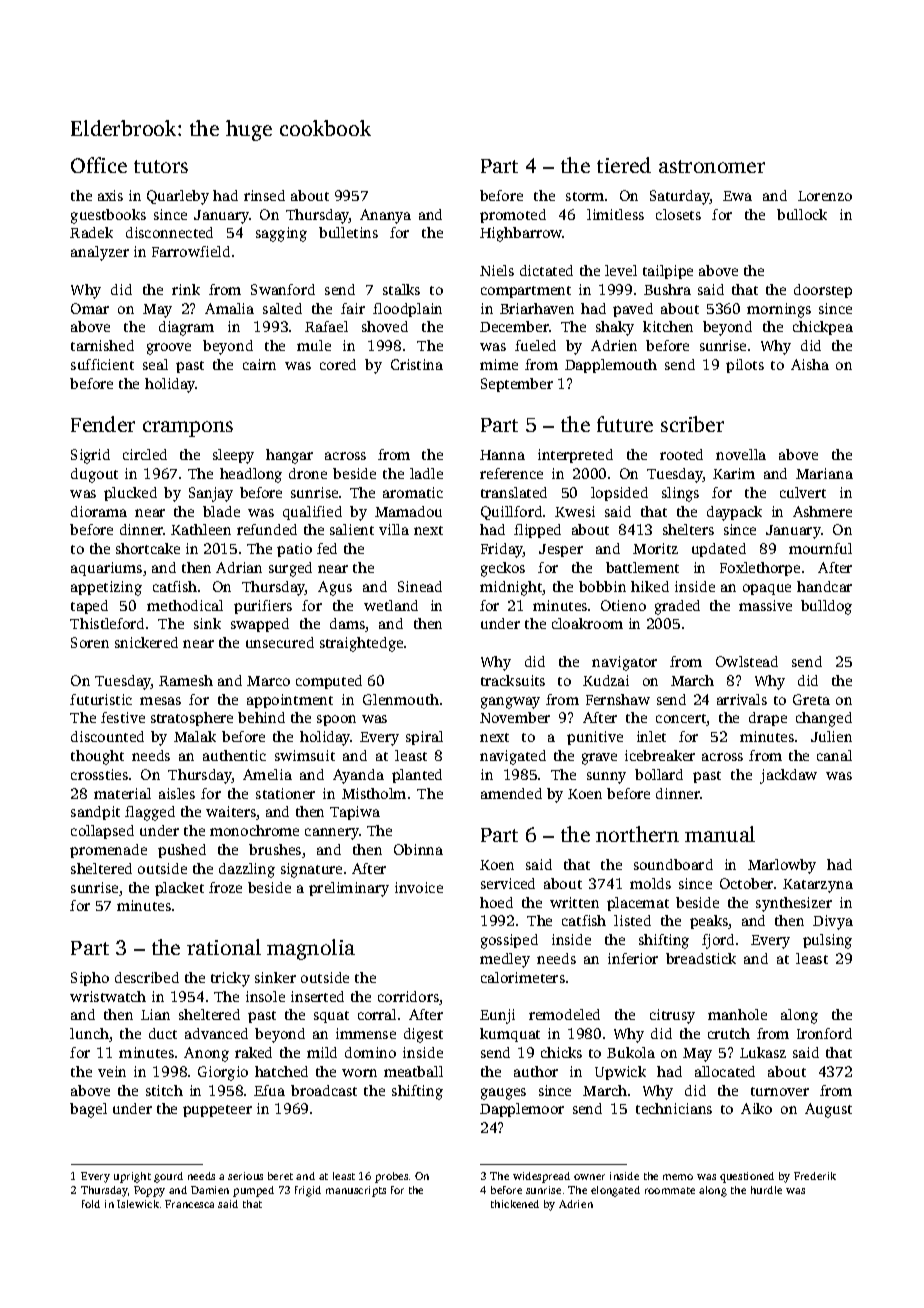 Image resolution: width=924 pixels, height=1308 pixels. Describe the element at coordinates (497, 1016) in the screenshot. I see `Eunji` at that location.
